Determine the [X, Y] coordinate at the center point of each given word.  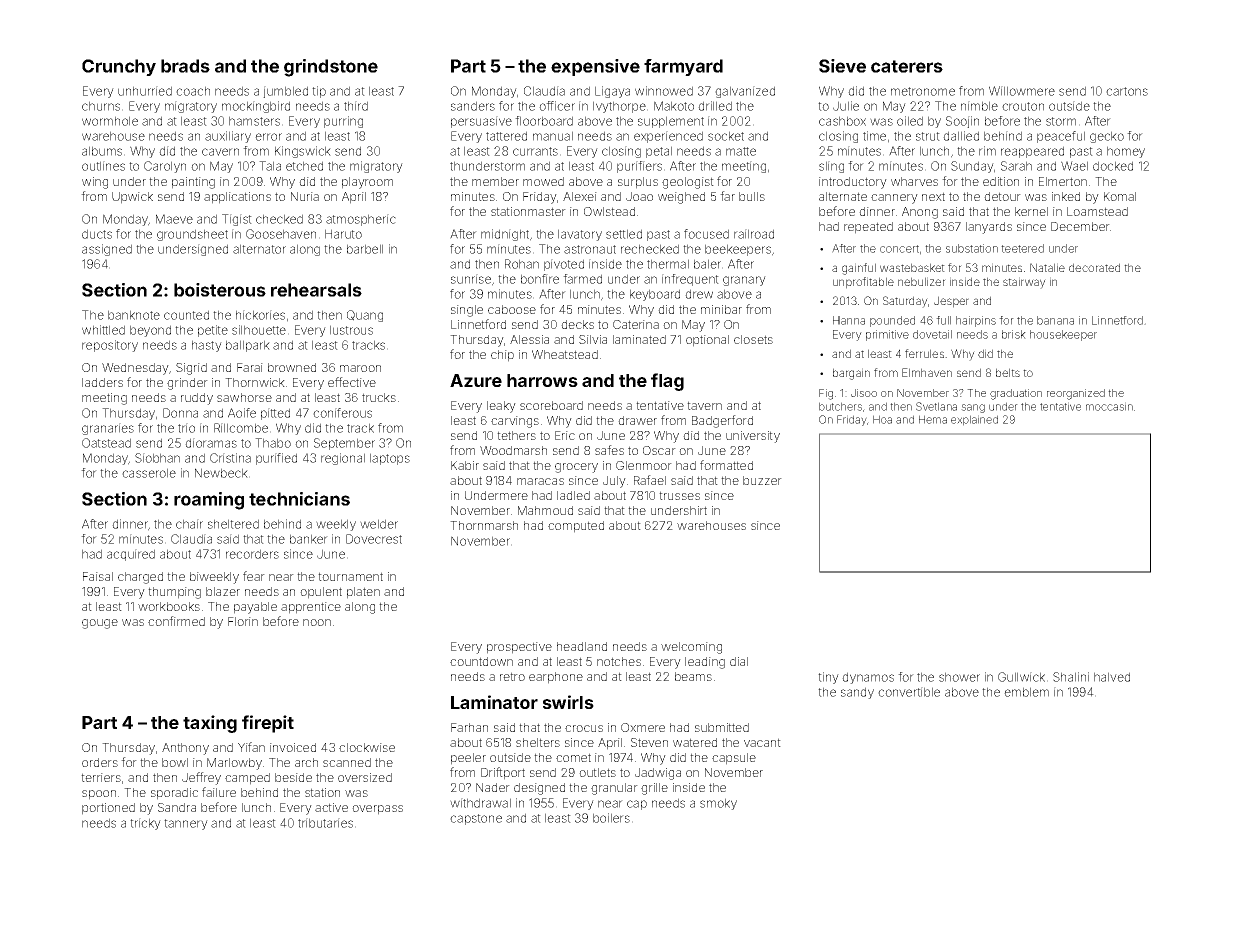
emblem [1026, 692]
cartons [1127, 91]
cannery [894, 199]
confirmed [176, 621]
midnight [505, 235]
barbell [365, 249]
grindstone [331, 68]
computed [576, 527]
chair [189, 524]
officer [557, 106]
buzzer [762, 480]
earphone [556, 678]
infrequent [690, 280]
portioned [108, 809]
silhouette [259, 330]
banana [1055, 320]
